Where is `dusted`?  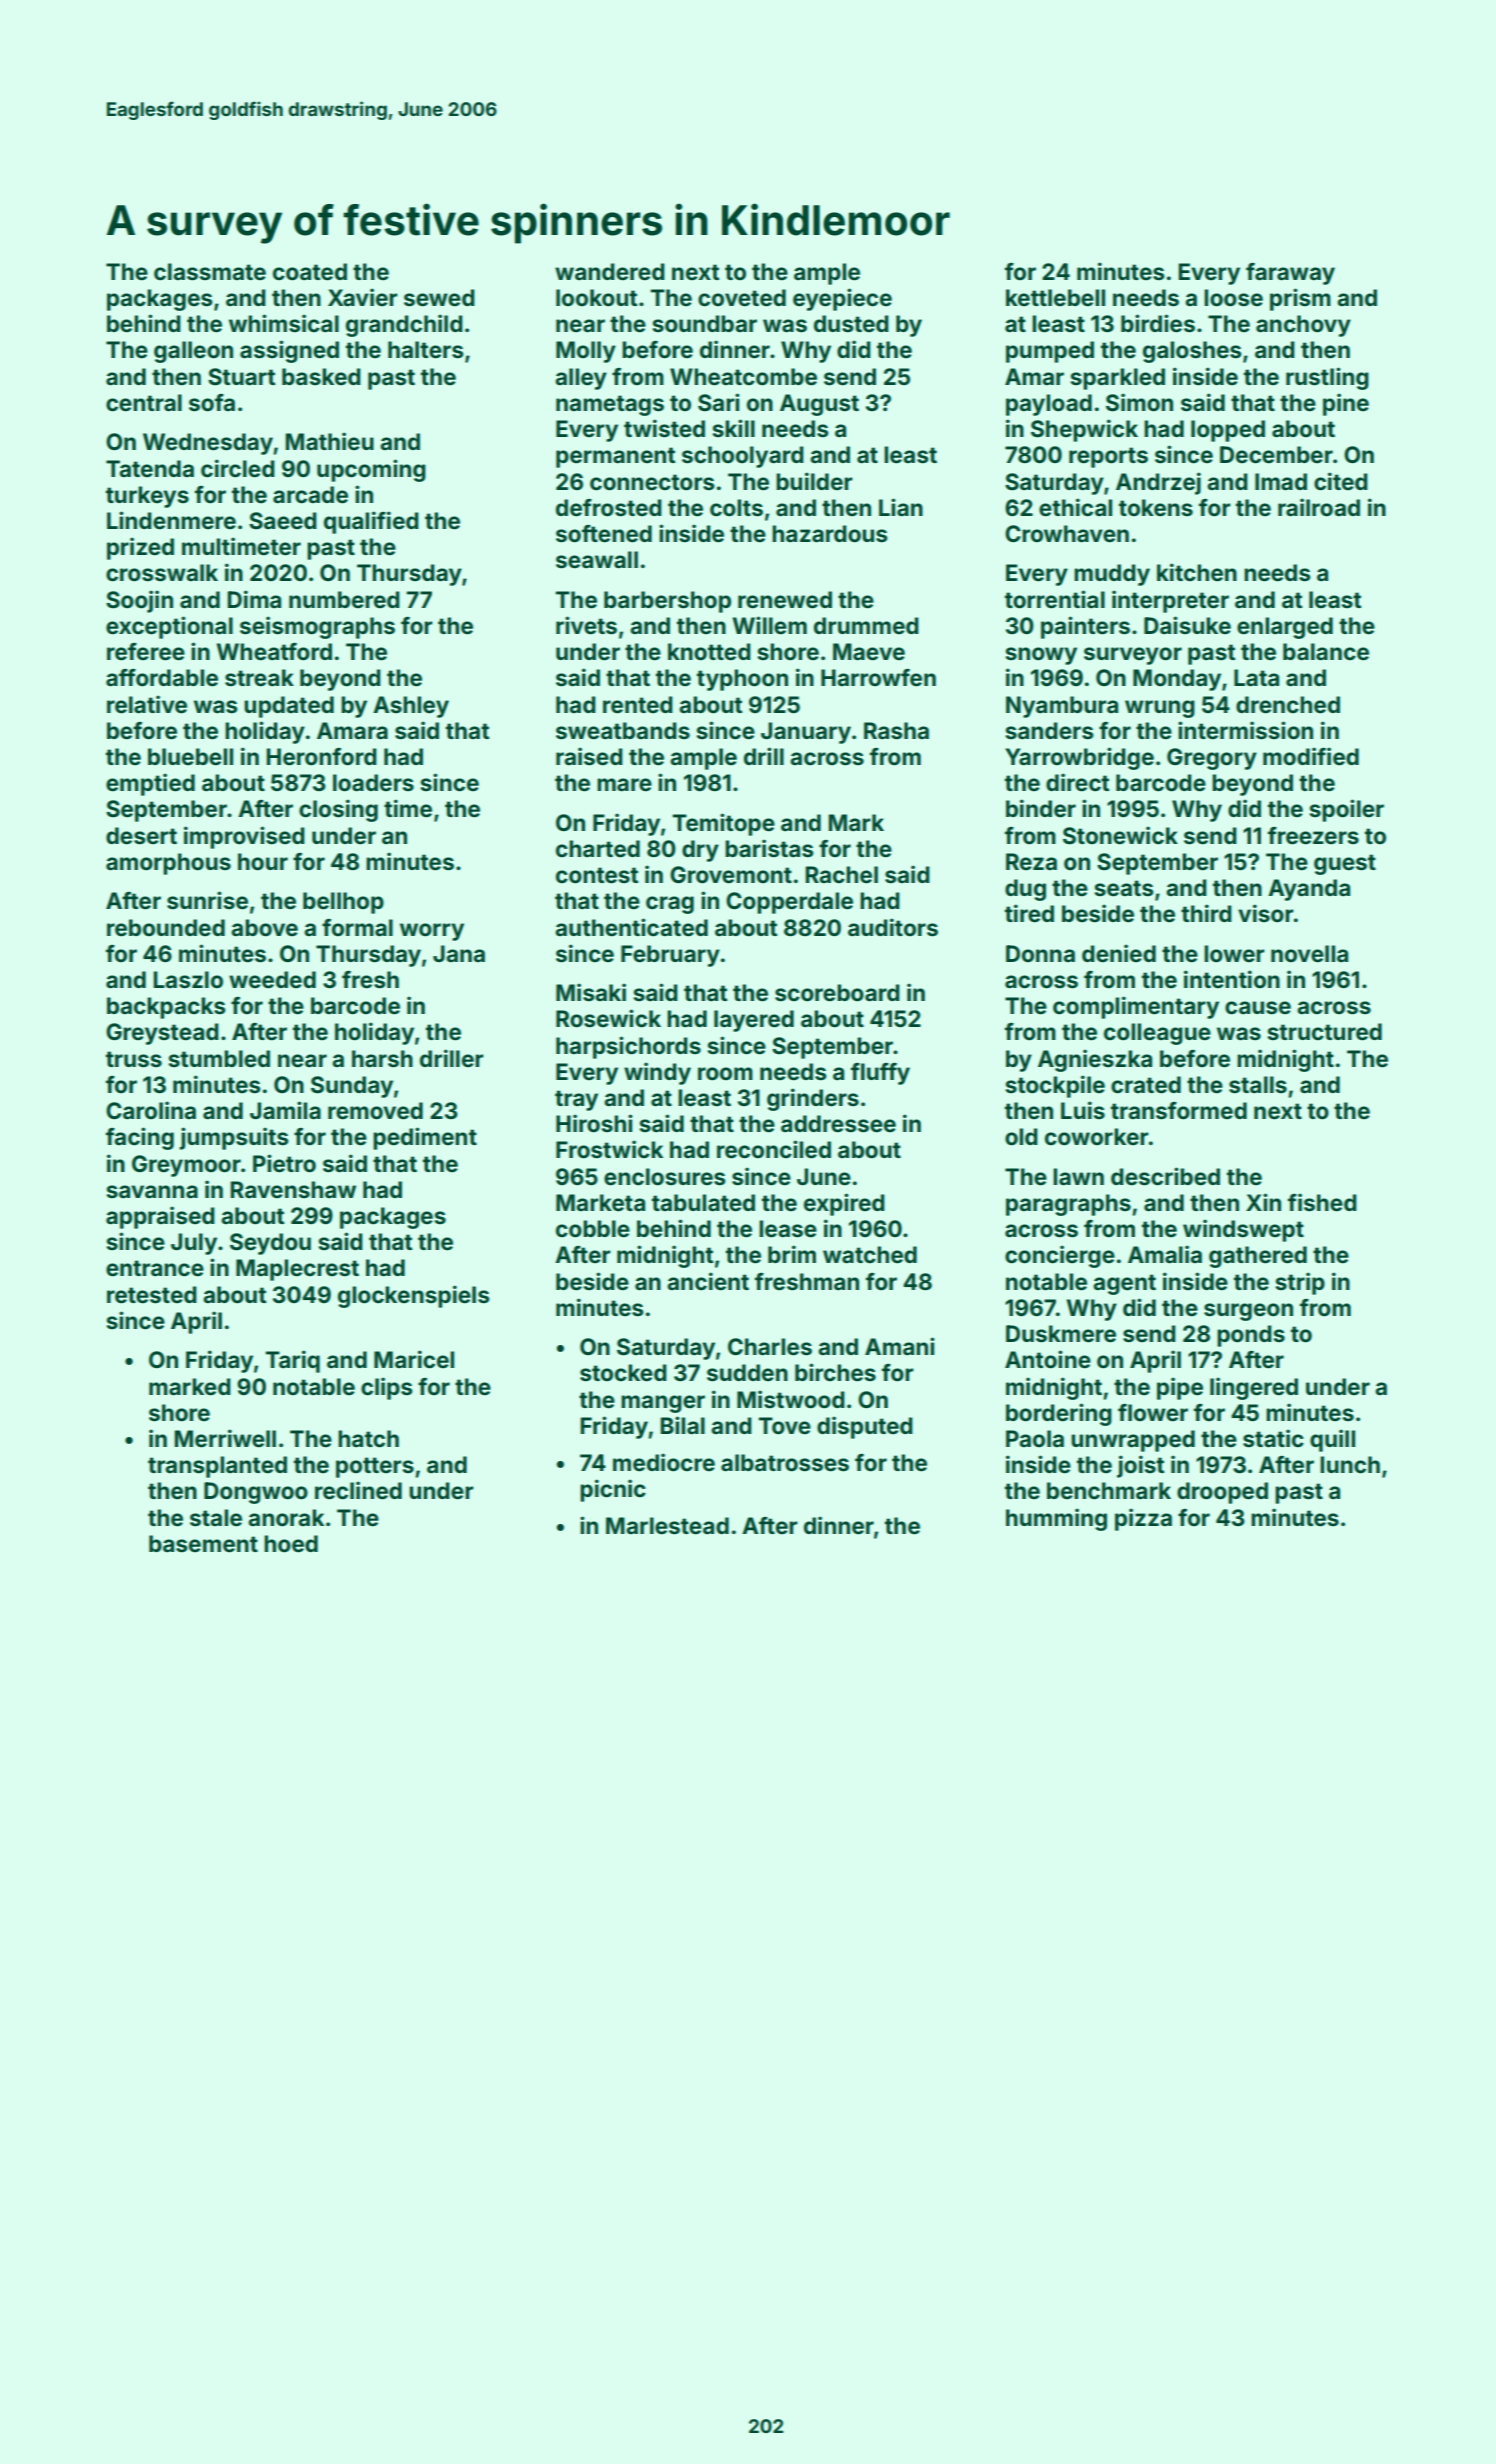 dusted is located at coordinates (851, 324).
